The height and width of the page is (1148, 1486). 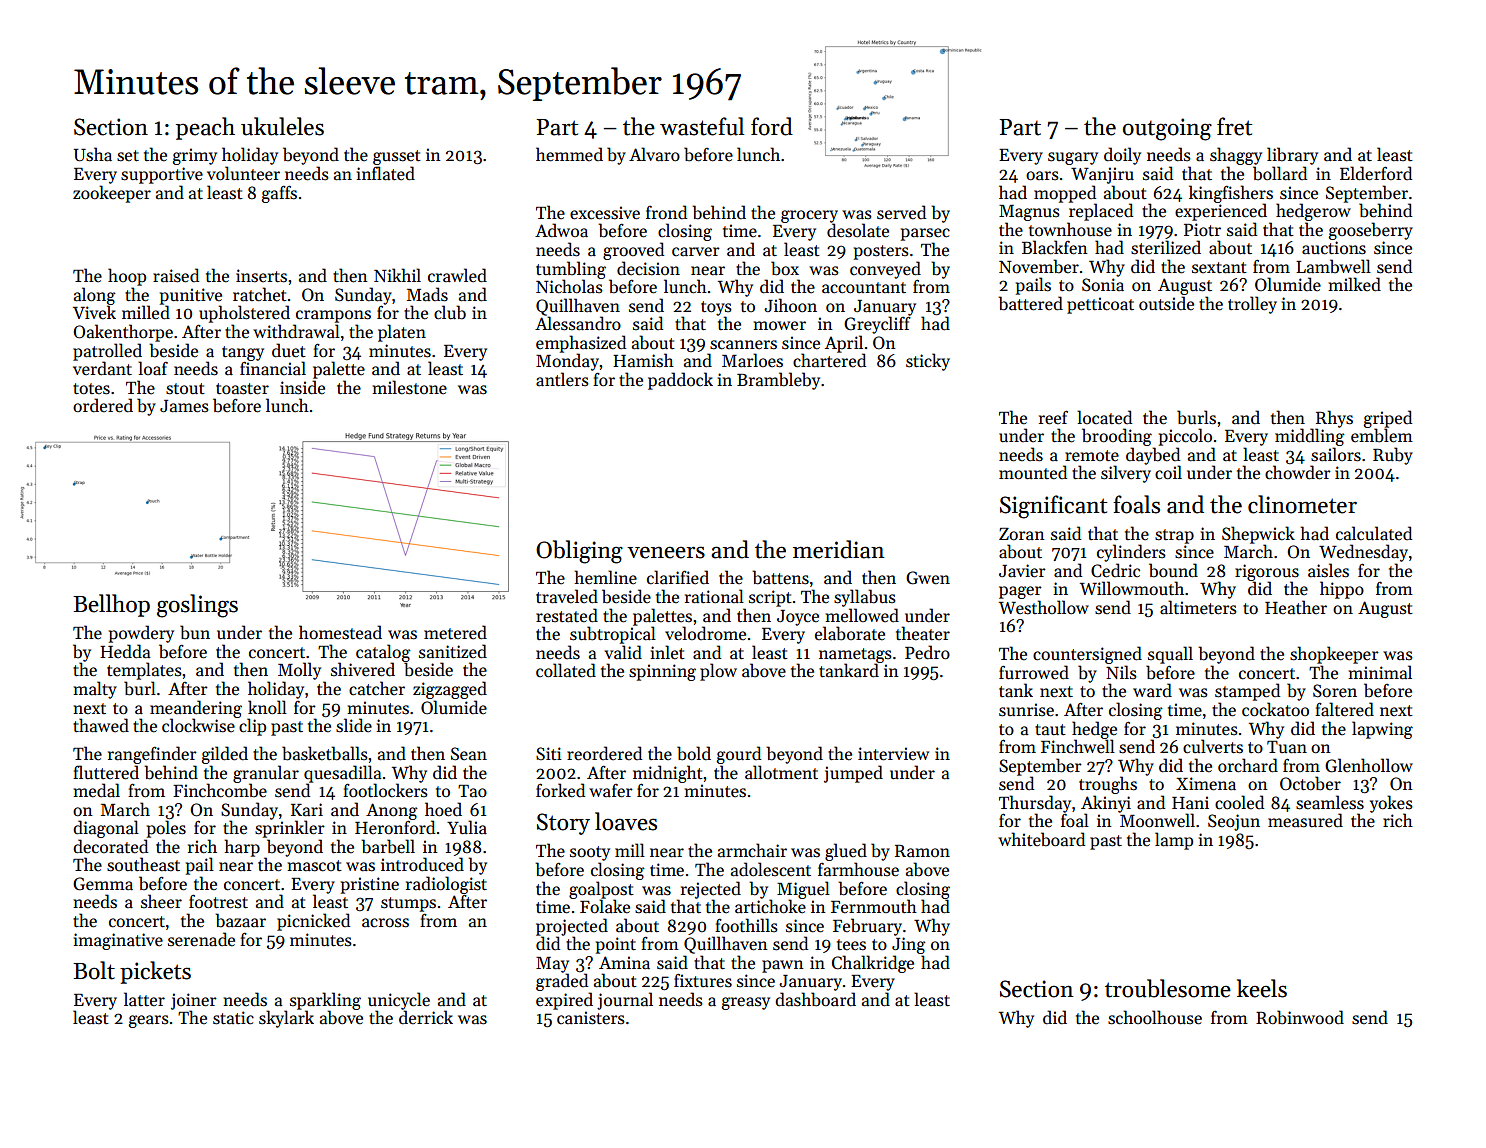 What do you see at coordinates (1234, 126) in the page?
I see `fret` at bounding box center [1234, 126].
